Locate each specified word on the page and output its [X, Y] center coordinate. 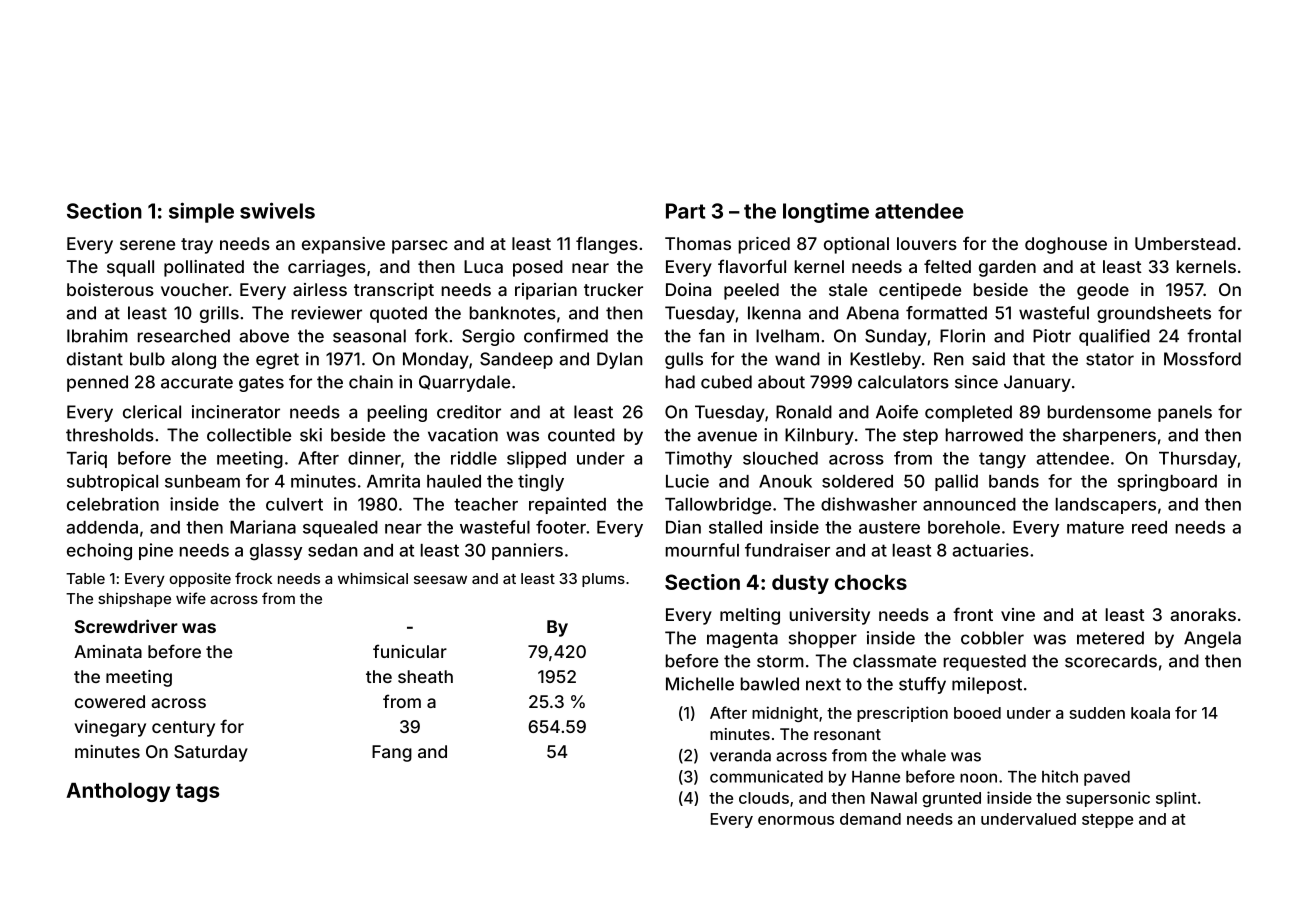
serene [147, 245]
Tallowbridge [718, 506]
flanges [607, 245]
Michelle [700, 684]
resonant [847, 734]
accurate [197, 382]
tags [198, 793]
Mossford [1202, 359]
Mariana [263, 527]
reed [1149, 527]
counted [581, 435]
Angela [1212, 639]
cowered [110, 701]
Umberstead [1185, 243]
